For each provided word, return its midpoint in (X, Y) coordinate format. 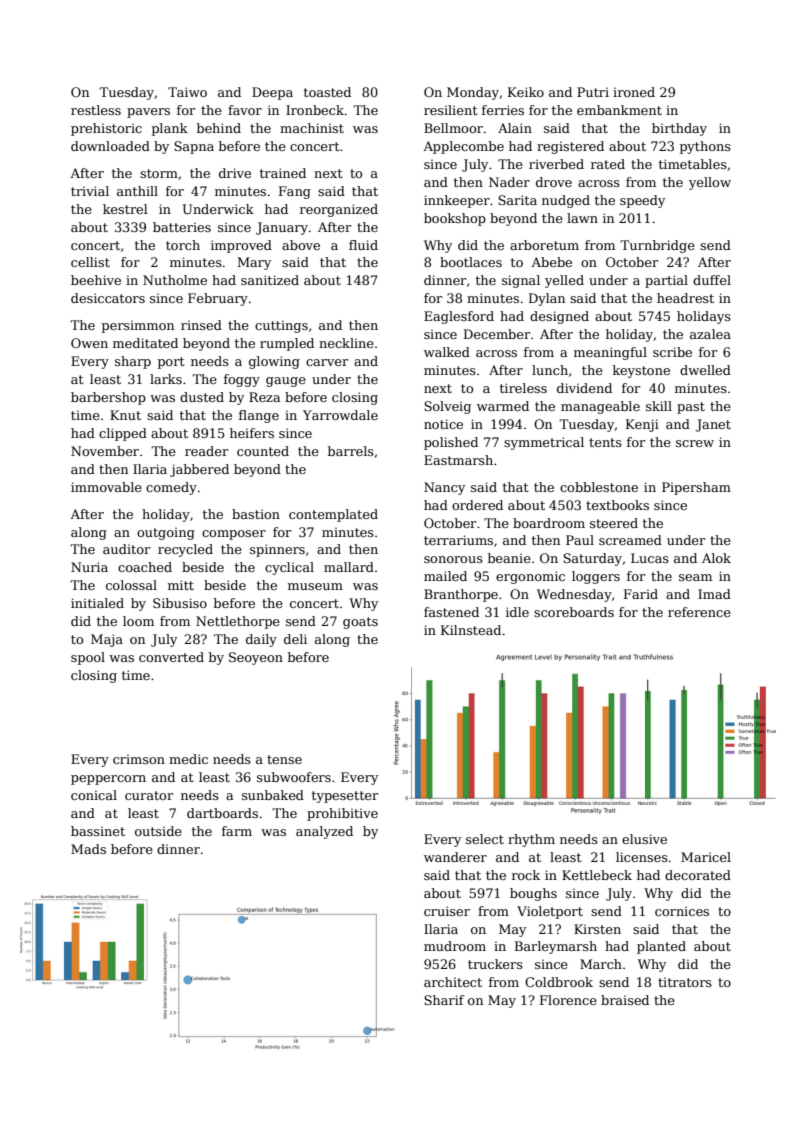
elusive (644, 839)
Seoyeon (256, 658)
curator (149, 795)
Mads (88, 849)
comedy (171, 488)
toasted (327, 92)
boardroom (549, 523)
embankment (619, 110)
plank (170, 129)
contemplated (333, 515)
